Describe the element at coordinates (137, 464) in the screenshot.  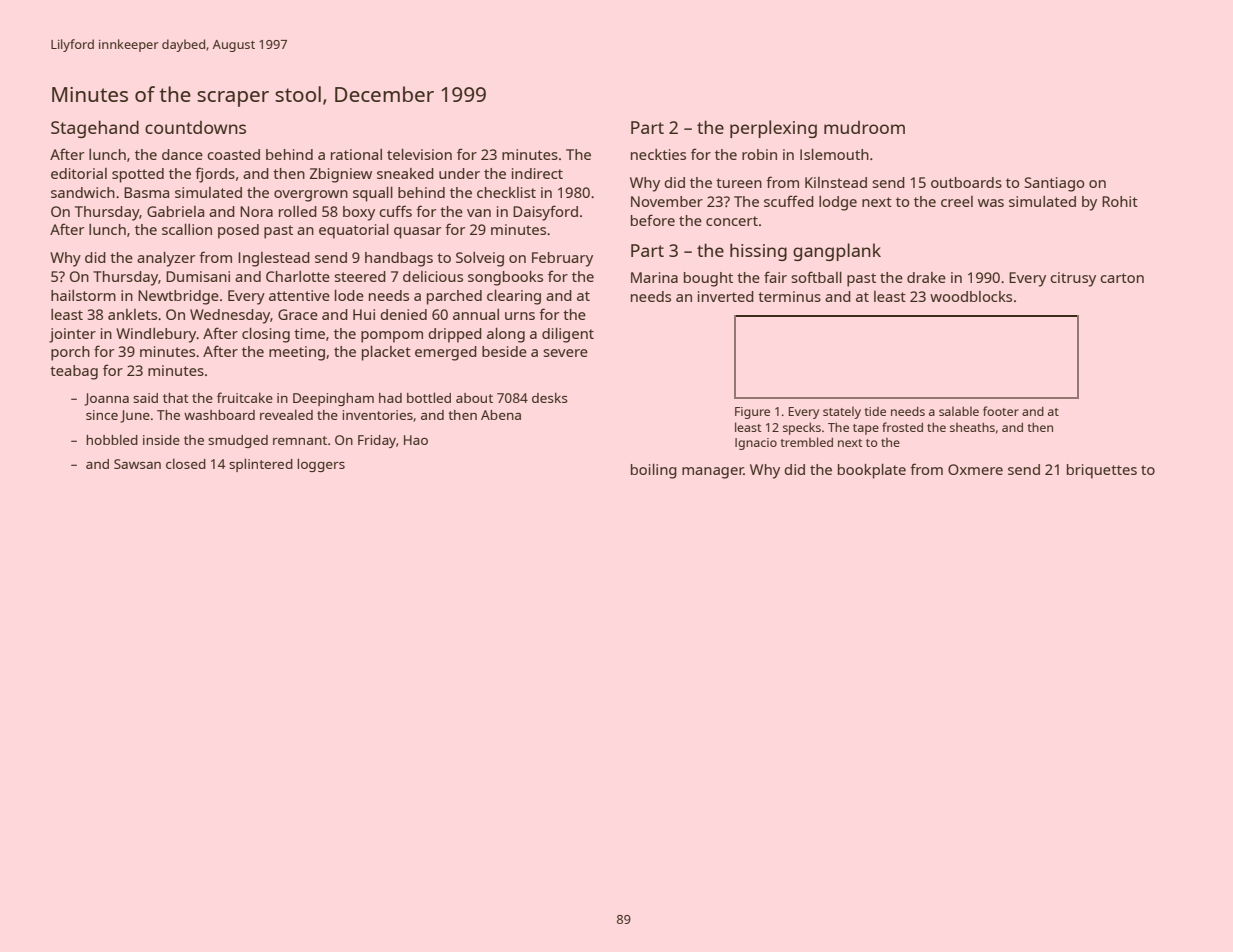
I see `Sawsan` at that location.
